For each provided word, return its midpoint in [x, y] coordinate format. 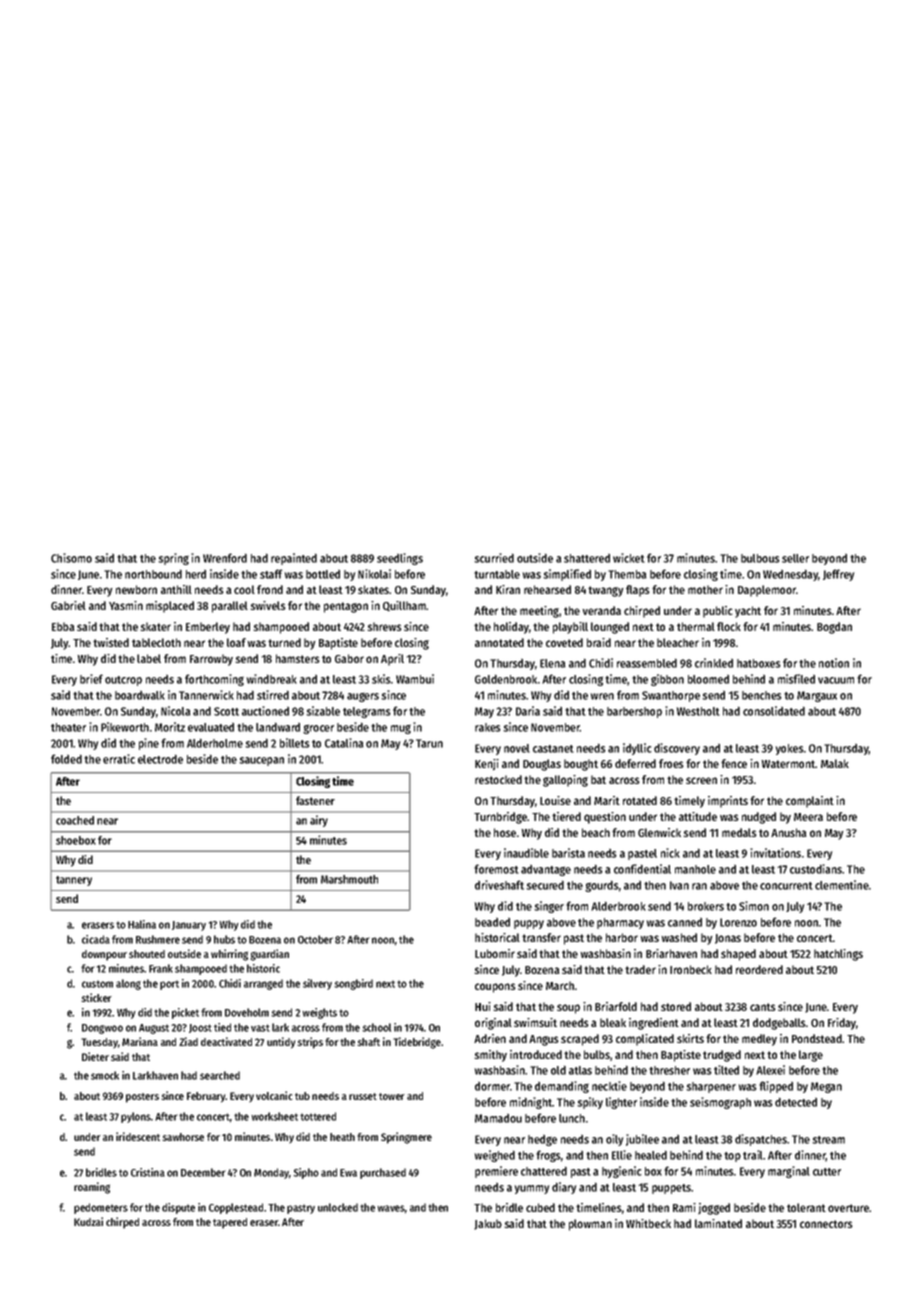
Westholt [698, 711]
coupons [495, 988]
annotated [499, 642]
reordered [759, 969]
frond [270, 589]
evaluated [211, 727]
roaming [92, 1188]
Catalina [344, 743]
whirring [229, 955]
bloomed [708, 679]
